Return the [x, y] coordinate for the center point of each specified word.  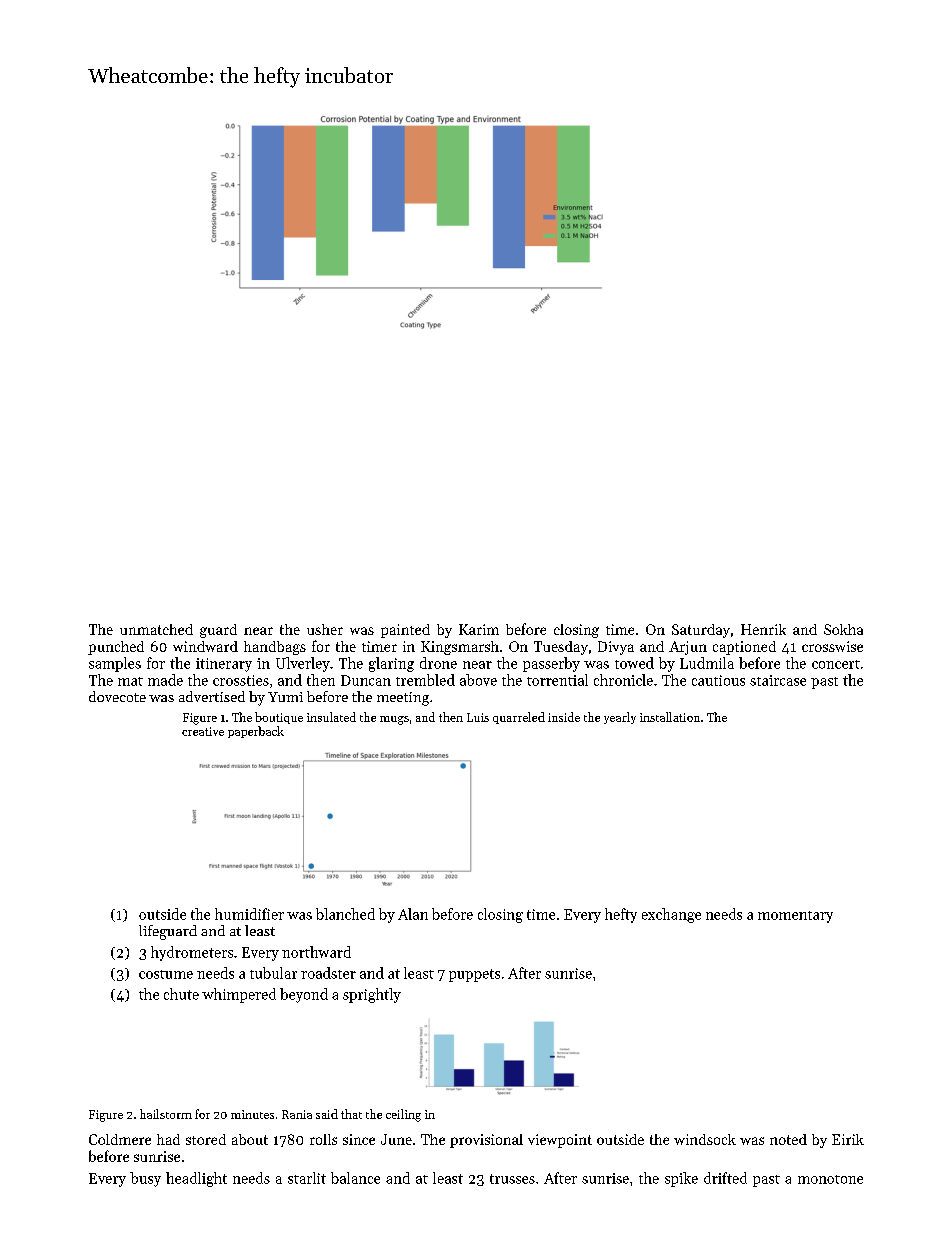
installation [670, 717]
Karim [479, 629]
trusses [512, 1179]
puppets [474, 975]
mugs [394, 720]
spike [681, 1179]
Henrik [763, 629]
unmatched [156, 629]
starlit [307, 1178]
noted [788, 1139]
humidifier [249, 914]
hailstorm [166, 1114]
